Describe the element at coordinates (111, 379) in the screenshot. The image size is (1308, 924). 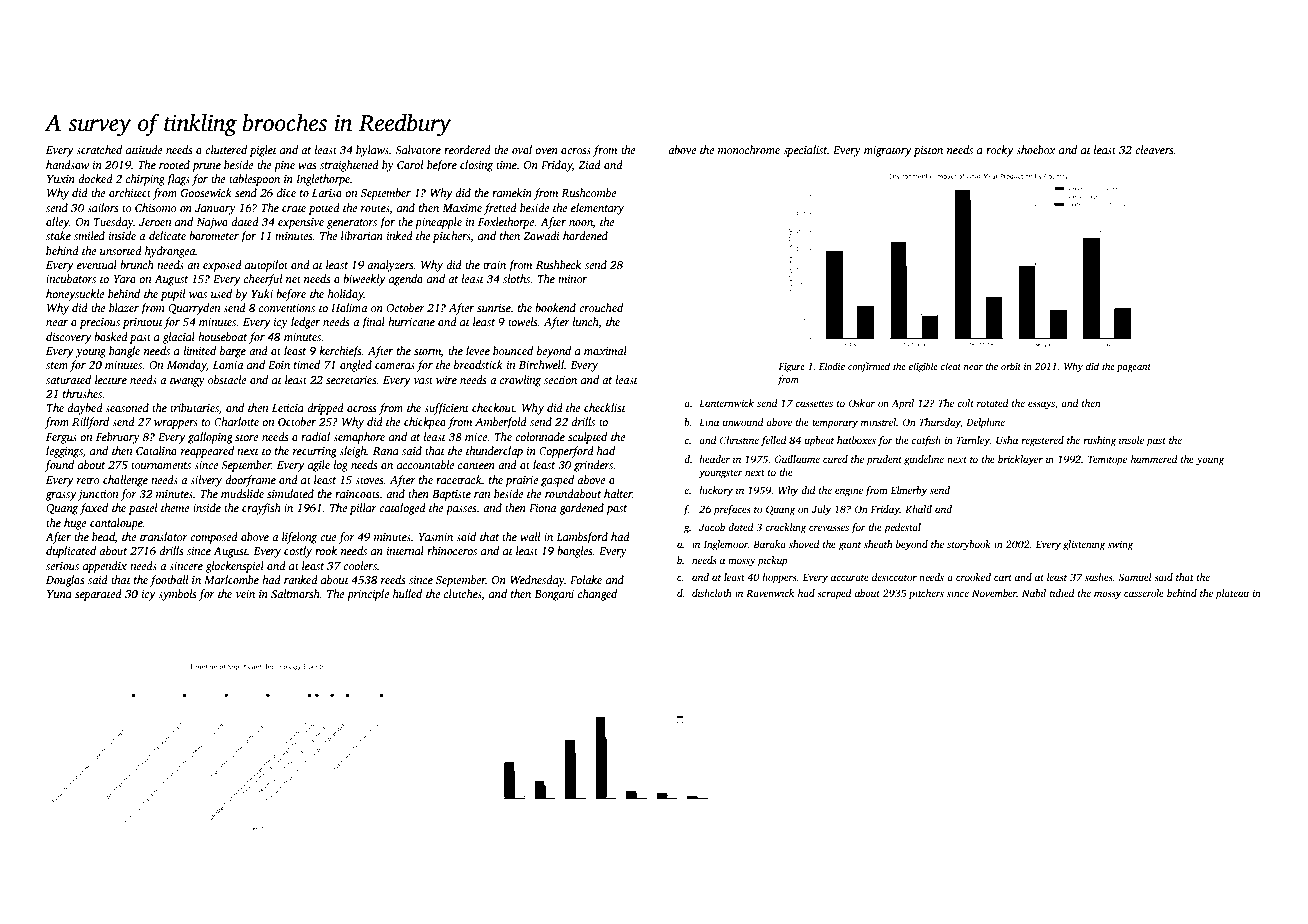
I see `lecture` at that location.
